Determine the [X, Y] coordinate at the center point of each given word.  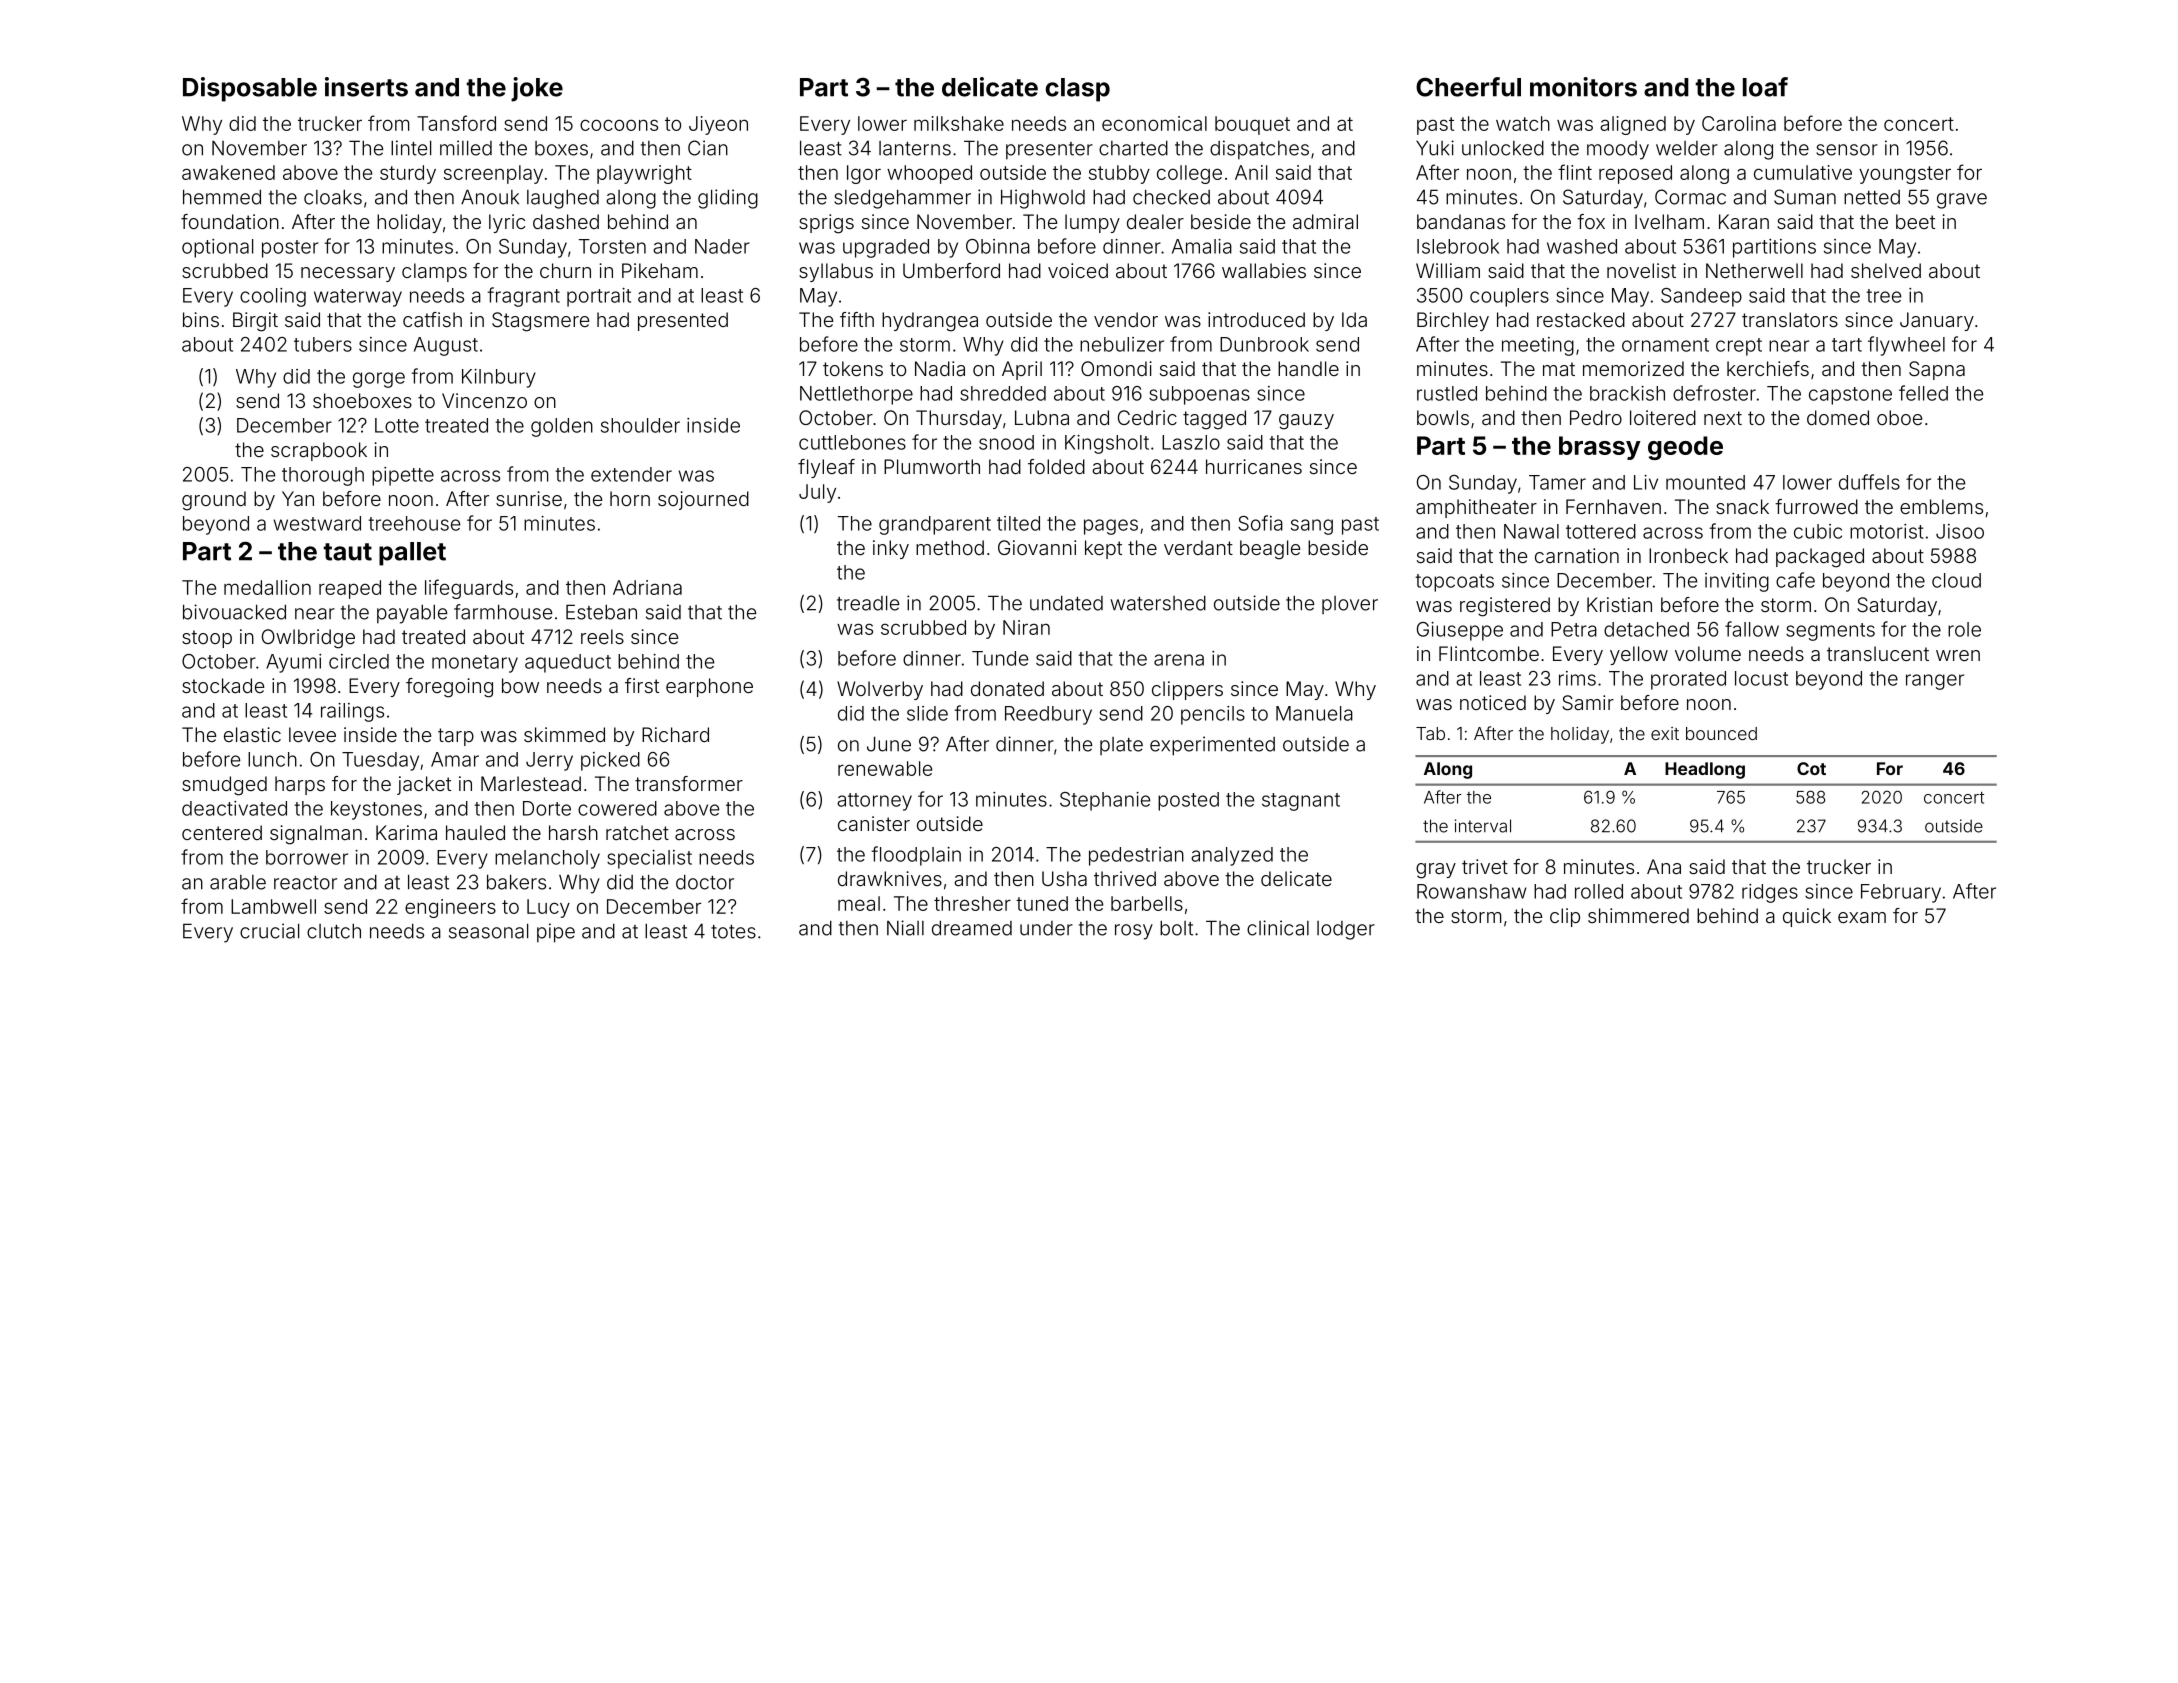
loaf [1765, 87]
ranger [1935, 682]
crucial [269, 931]
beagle [1270, 550]
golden [562, 427]
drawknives [890, 878]
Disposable [250, 89]
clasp [1078, 90]
